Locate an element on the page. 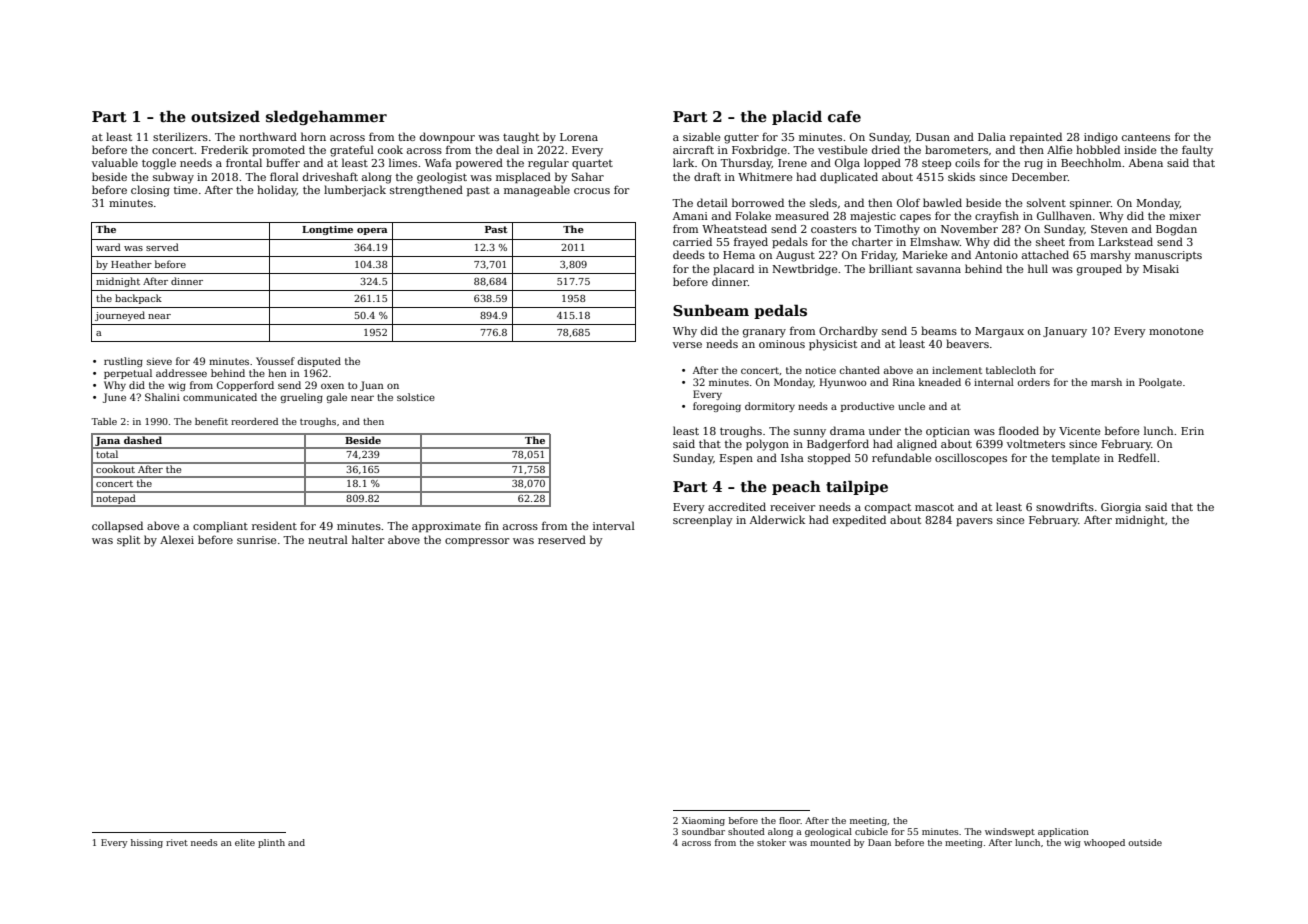 The image size is (1308, 924). split is located at coordinates (128, 540).
